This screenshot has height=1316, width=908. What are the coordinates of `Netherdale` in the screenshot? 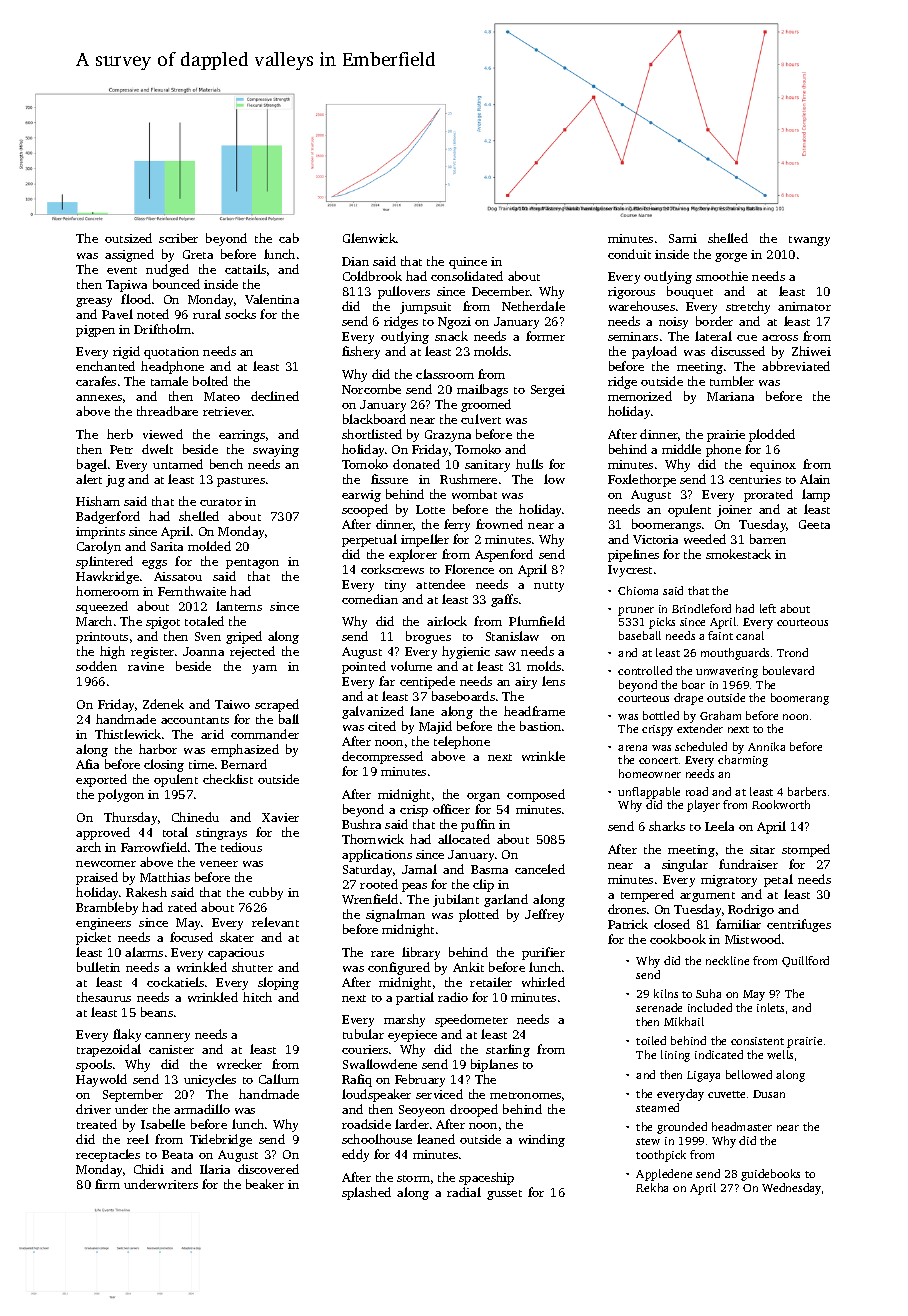 It's located at (533, 306).
